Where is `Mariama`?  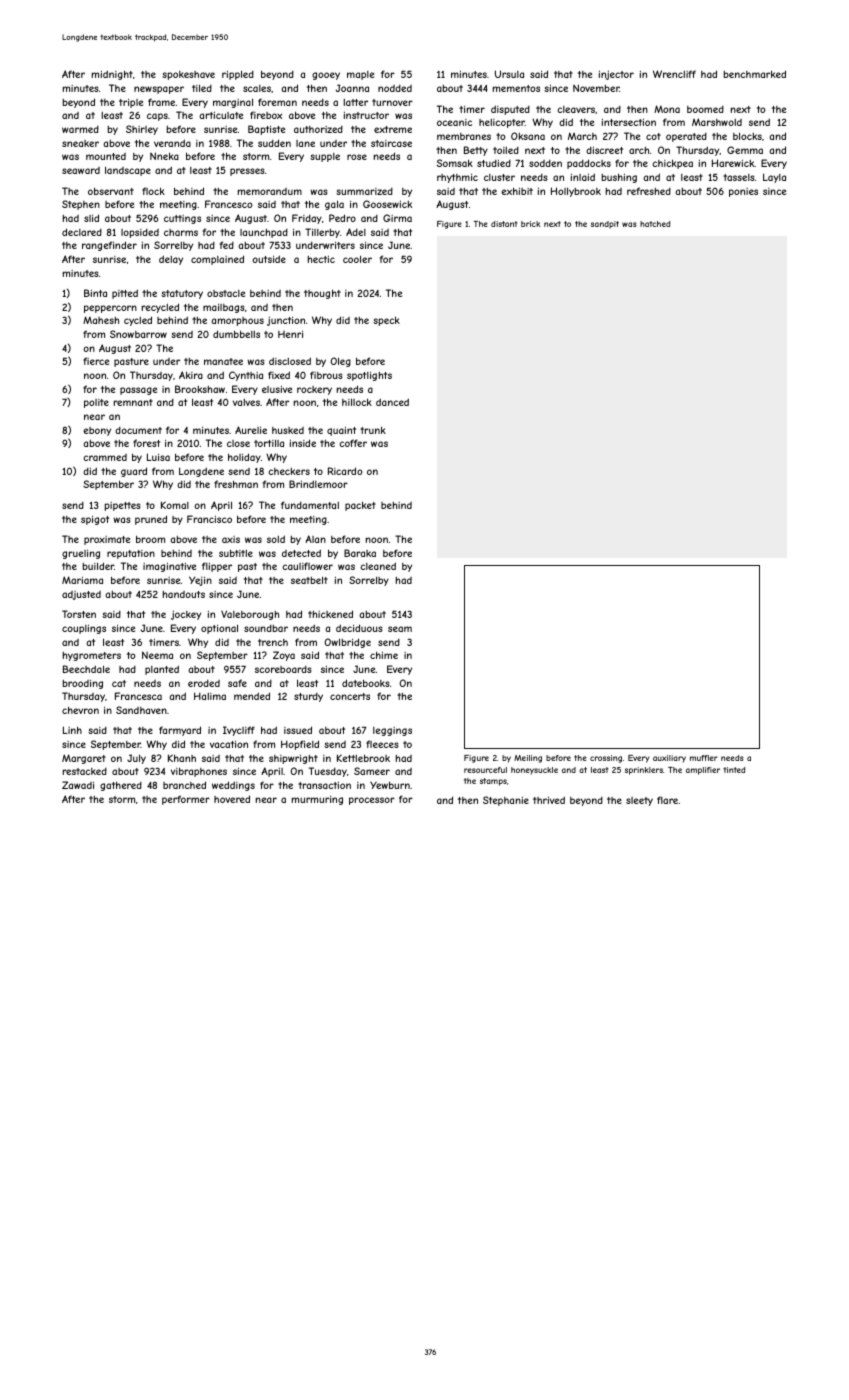 Mariama is located at coordinates (82, 580).
